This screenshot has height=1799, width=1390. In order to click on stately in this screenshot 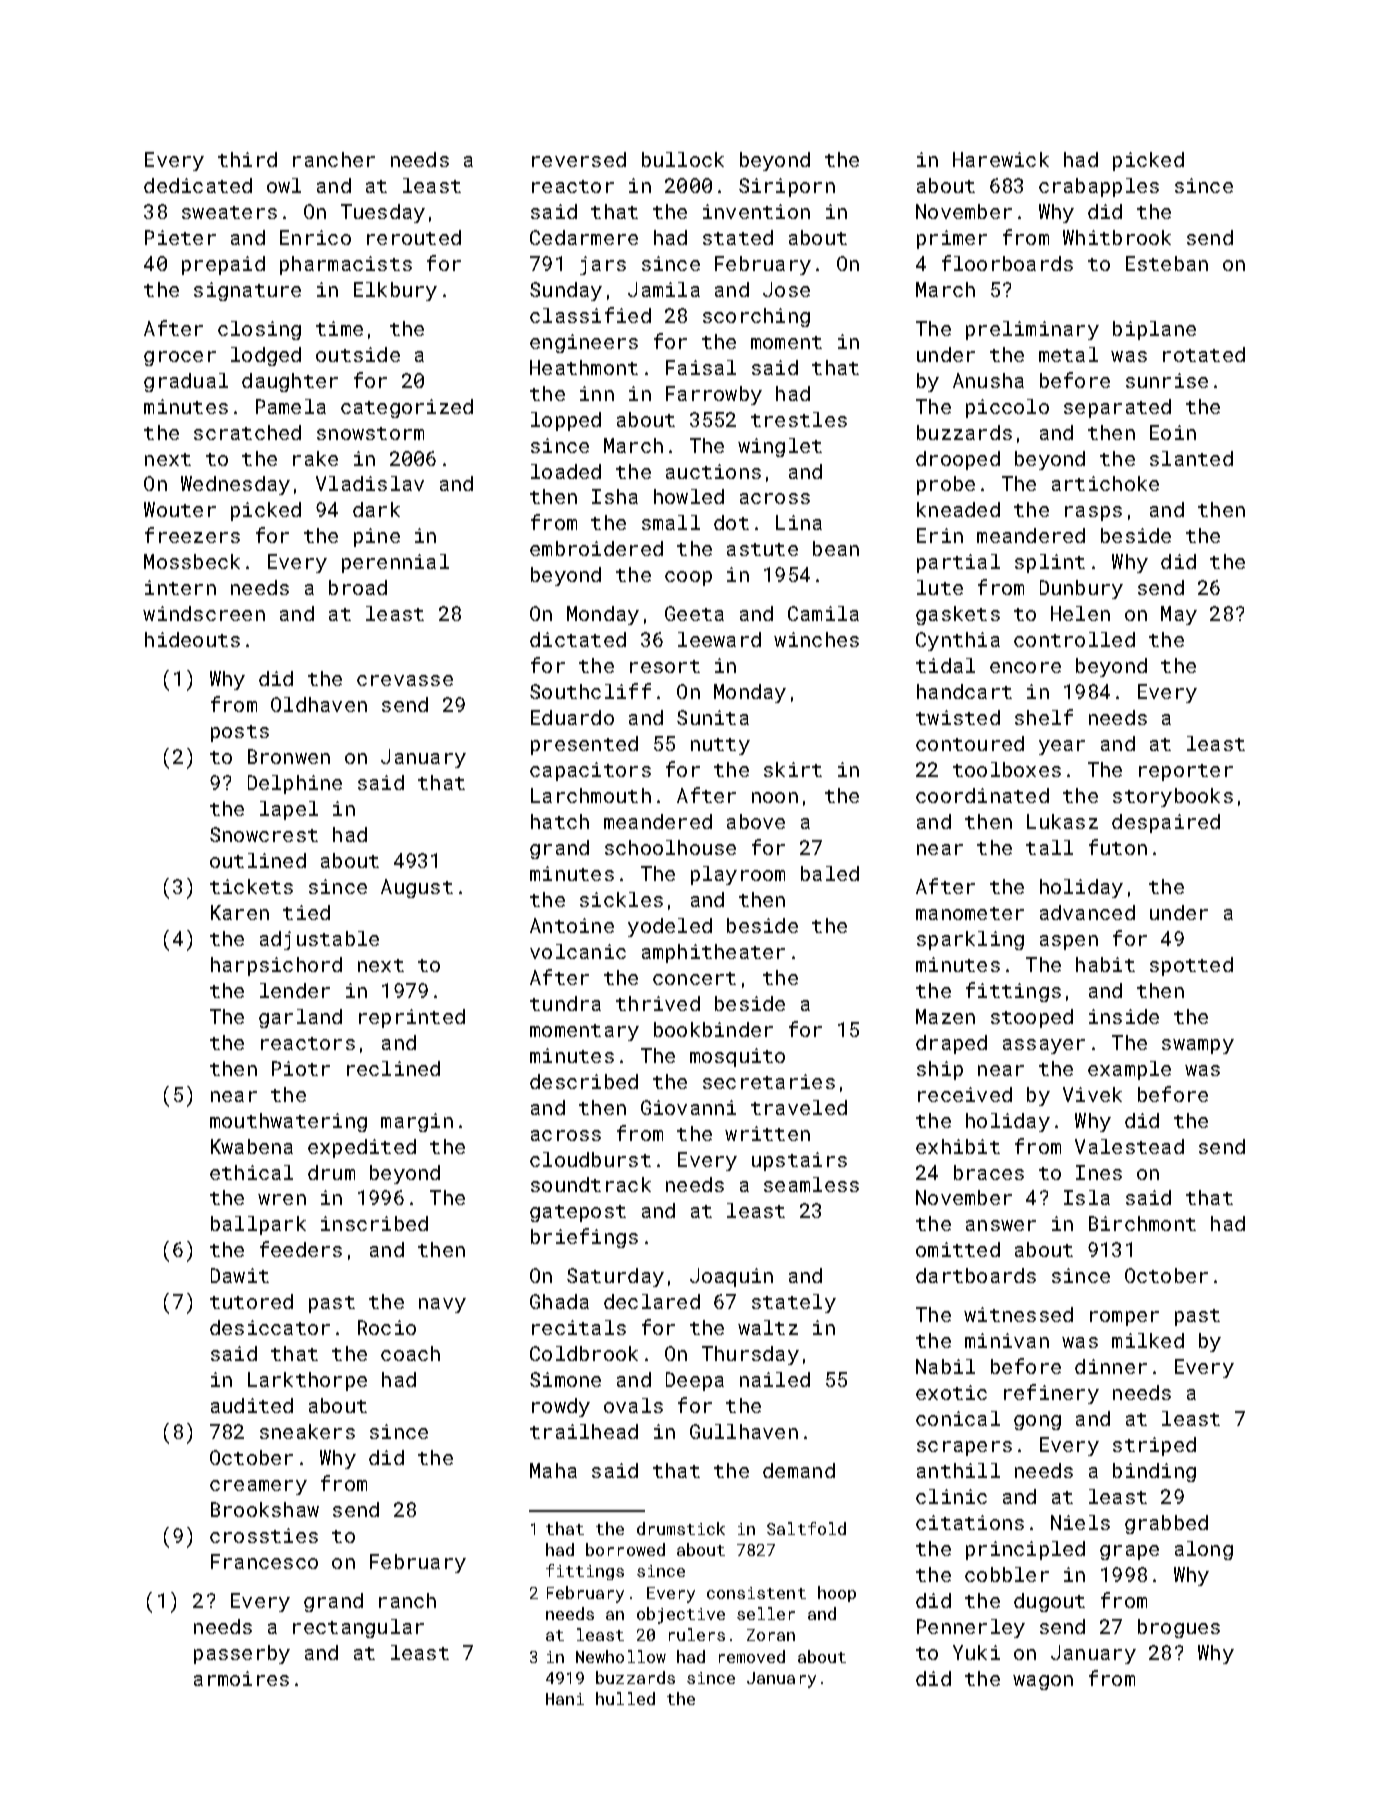, I will do `click(794, 1303)`.
